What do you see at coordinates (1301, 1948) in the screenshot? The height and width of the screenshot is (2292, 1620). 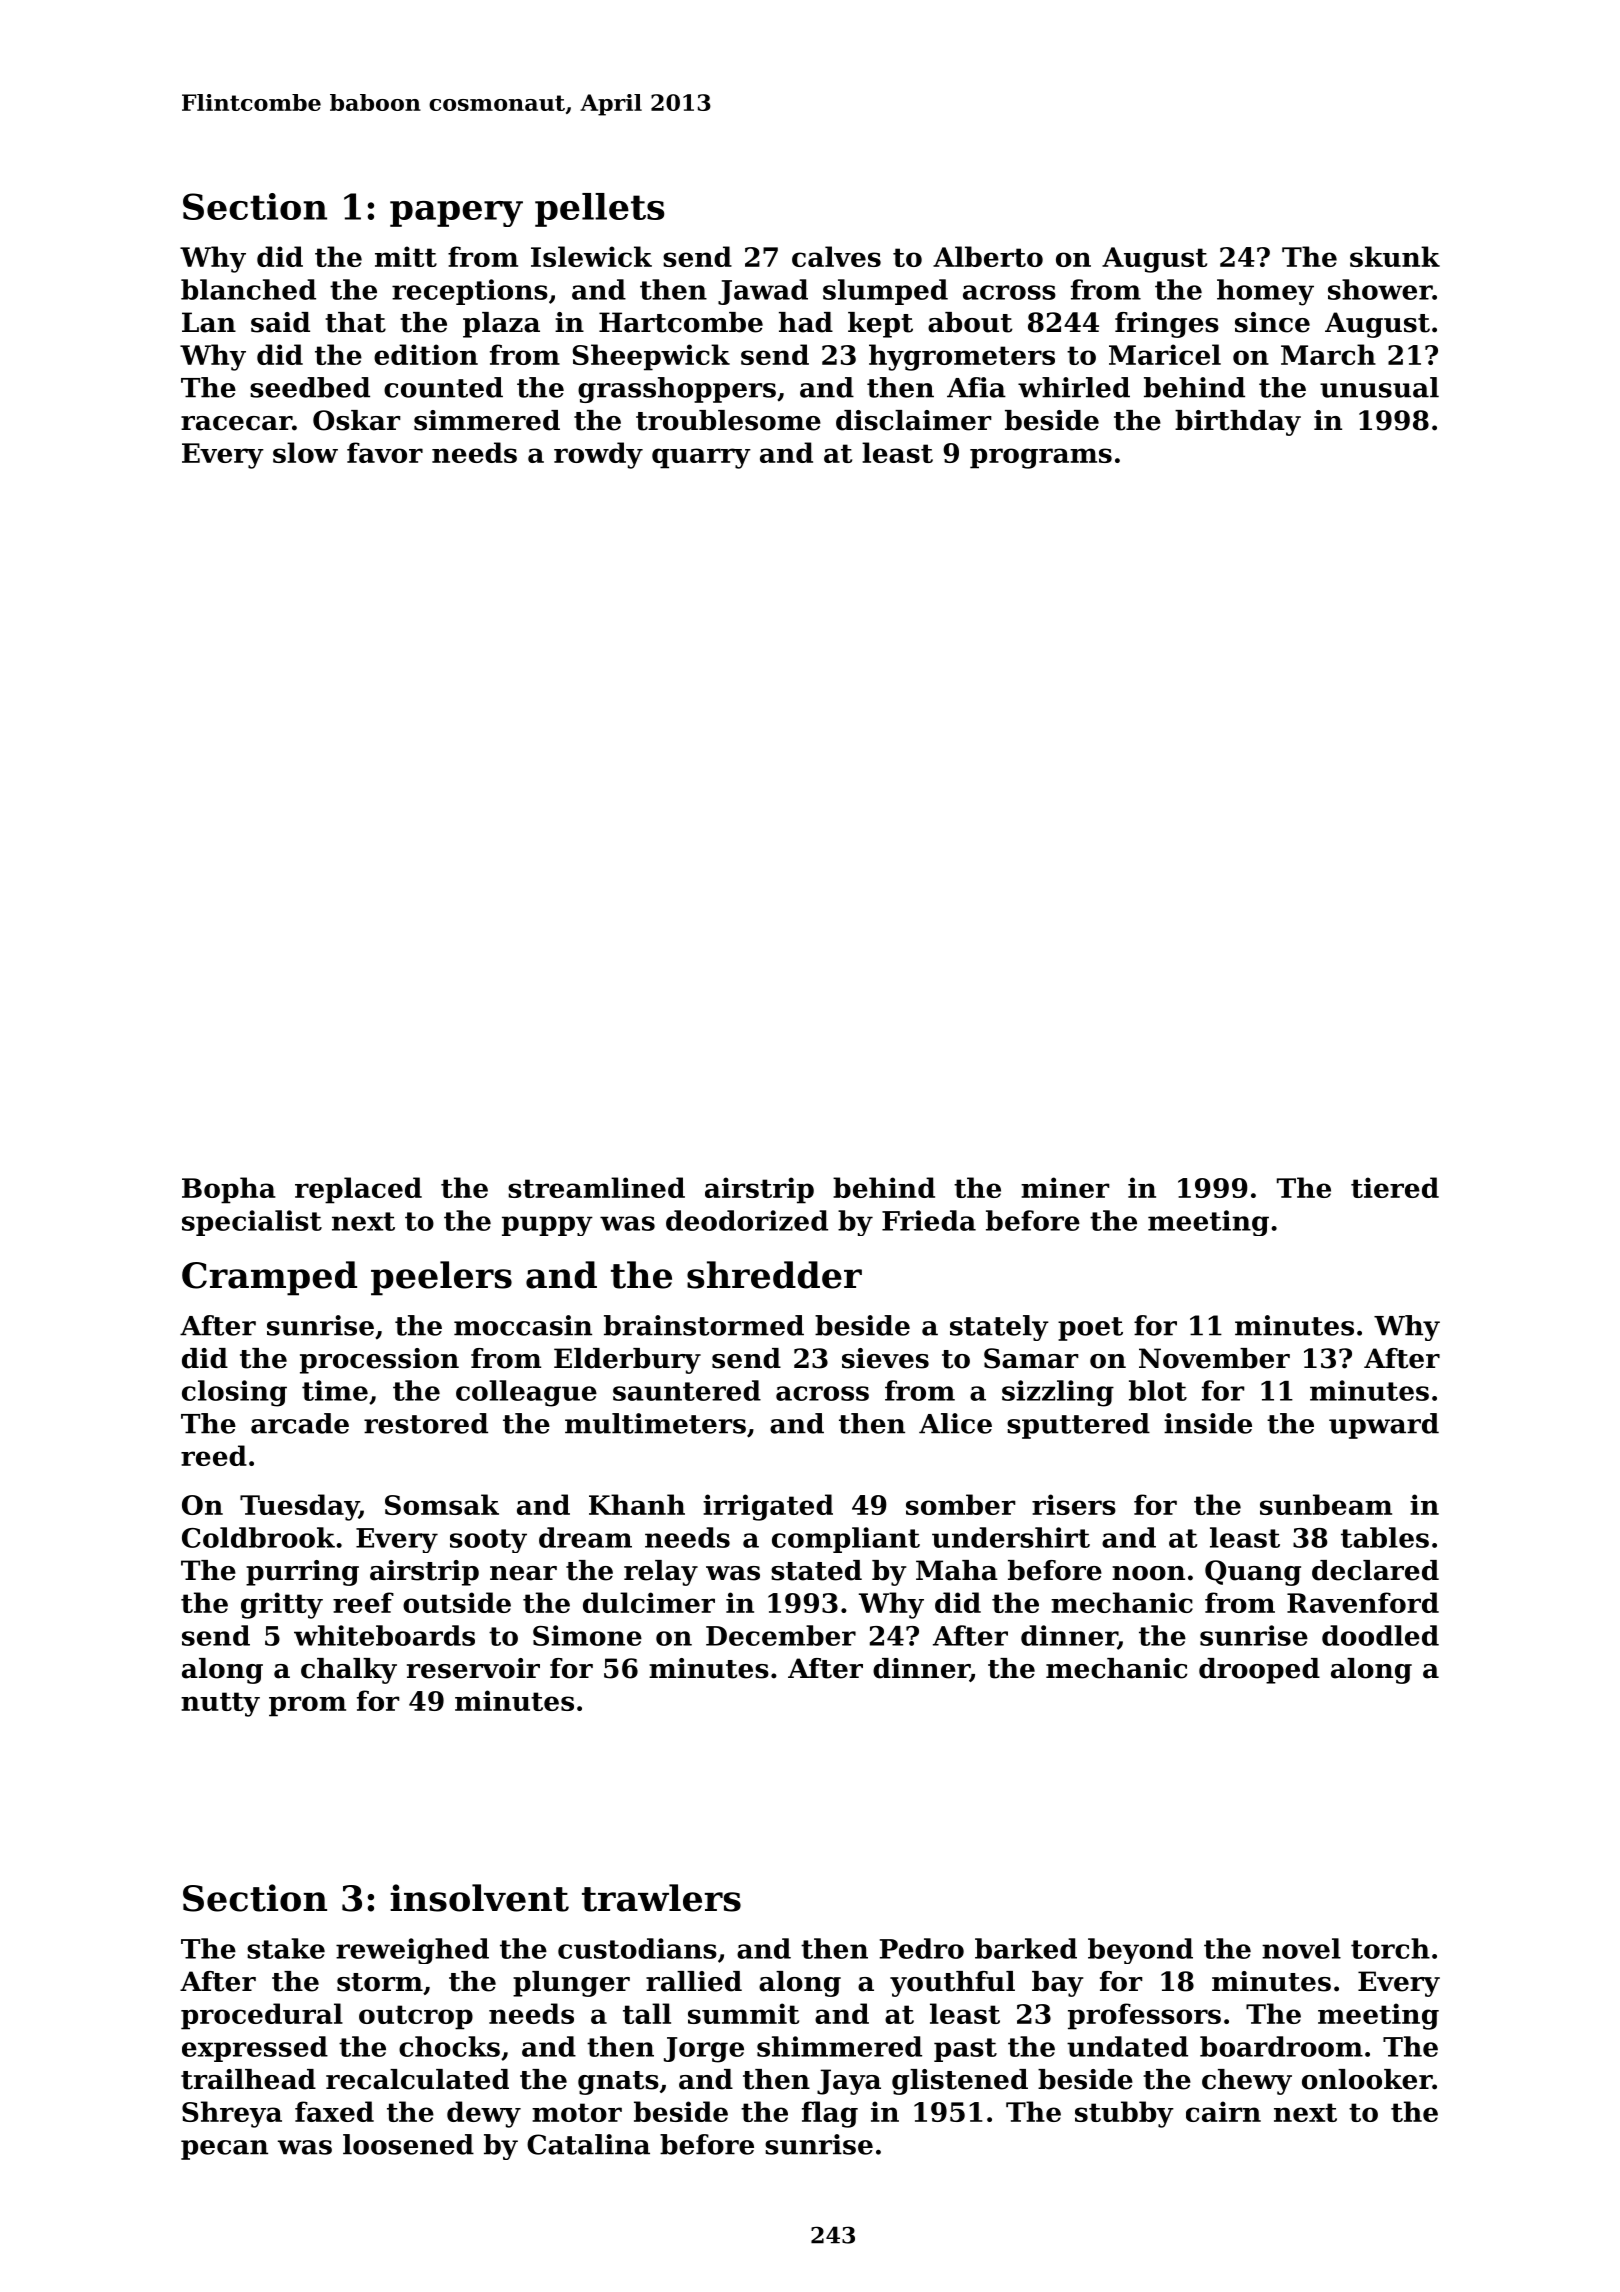 I see `novel` at bounding box center [1301, 1948].
